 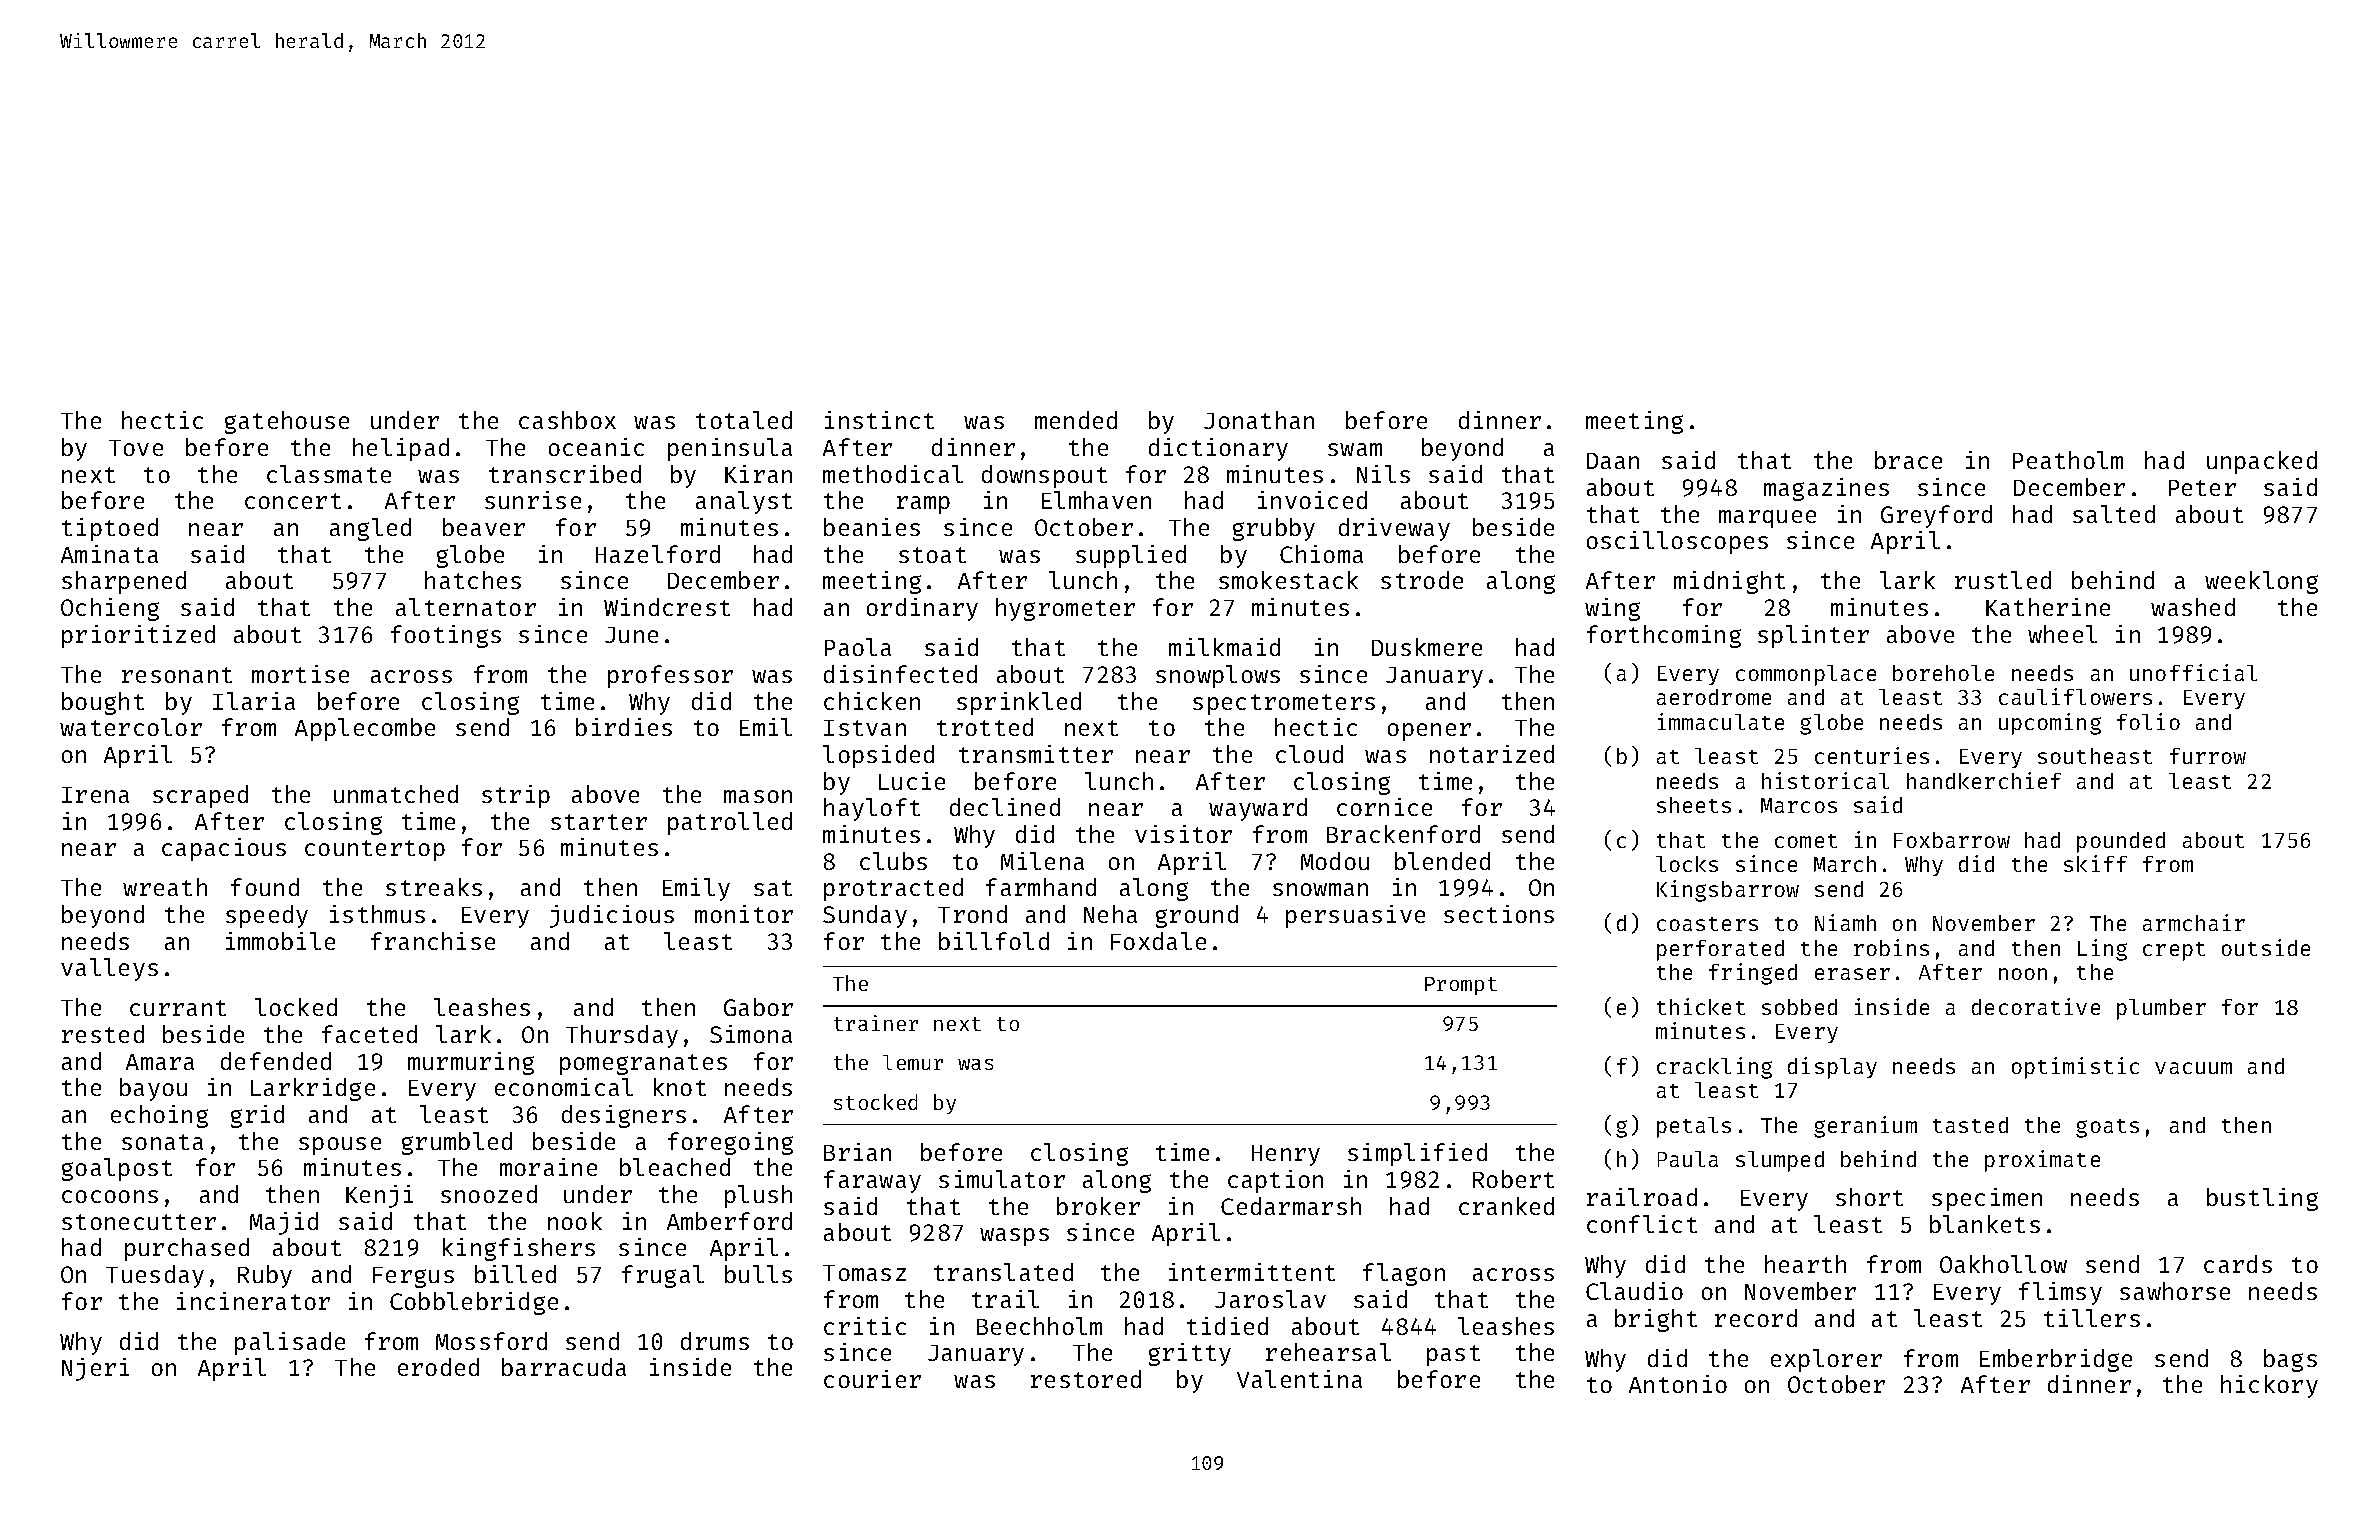 I want to click on lemur, so click(x=913, y=1062).
